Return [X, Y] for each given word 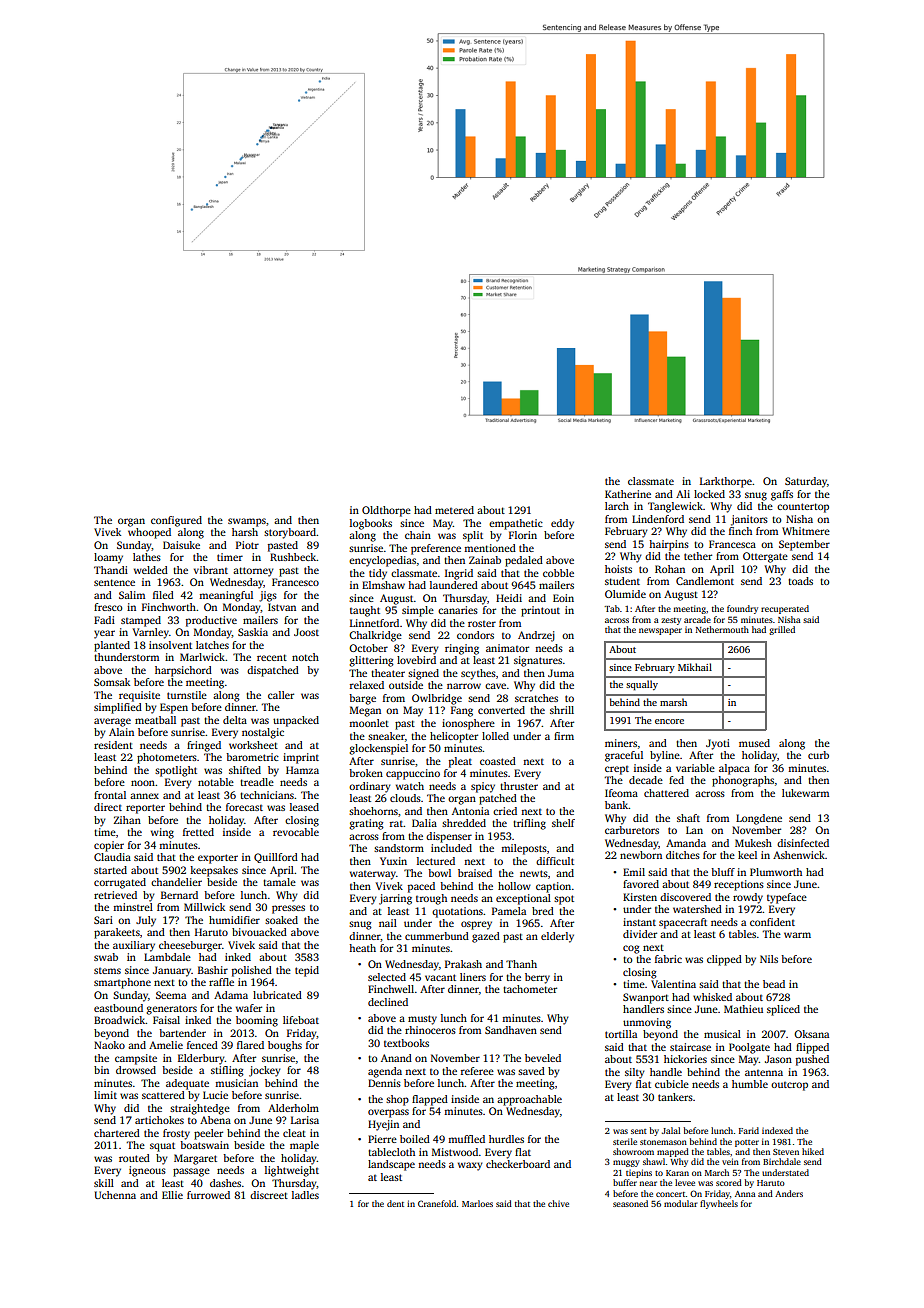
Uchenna [115, 1195]
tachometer [530, 989]
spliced [783, 1010]
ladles [305, 1195]
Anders [789, 1193]
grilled [782, 630]
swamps [247, 522]
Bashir [213, 970]
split [473, 536]
